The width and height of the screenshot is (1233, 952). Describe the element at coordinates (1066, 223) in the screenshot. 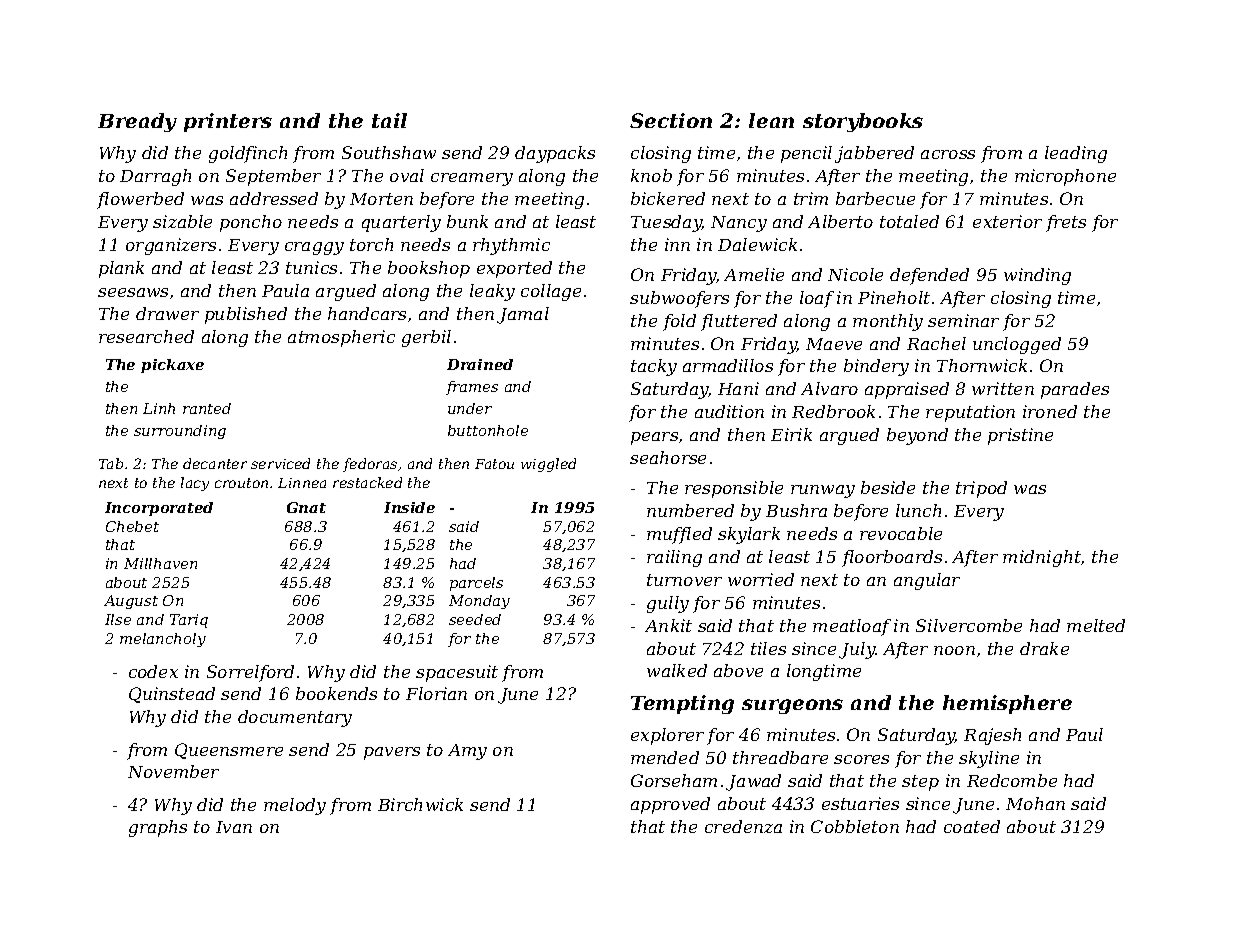

I see `frets` at that location.
